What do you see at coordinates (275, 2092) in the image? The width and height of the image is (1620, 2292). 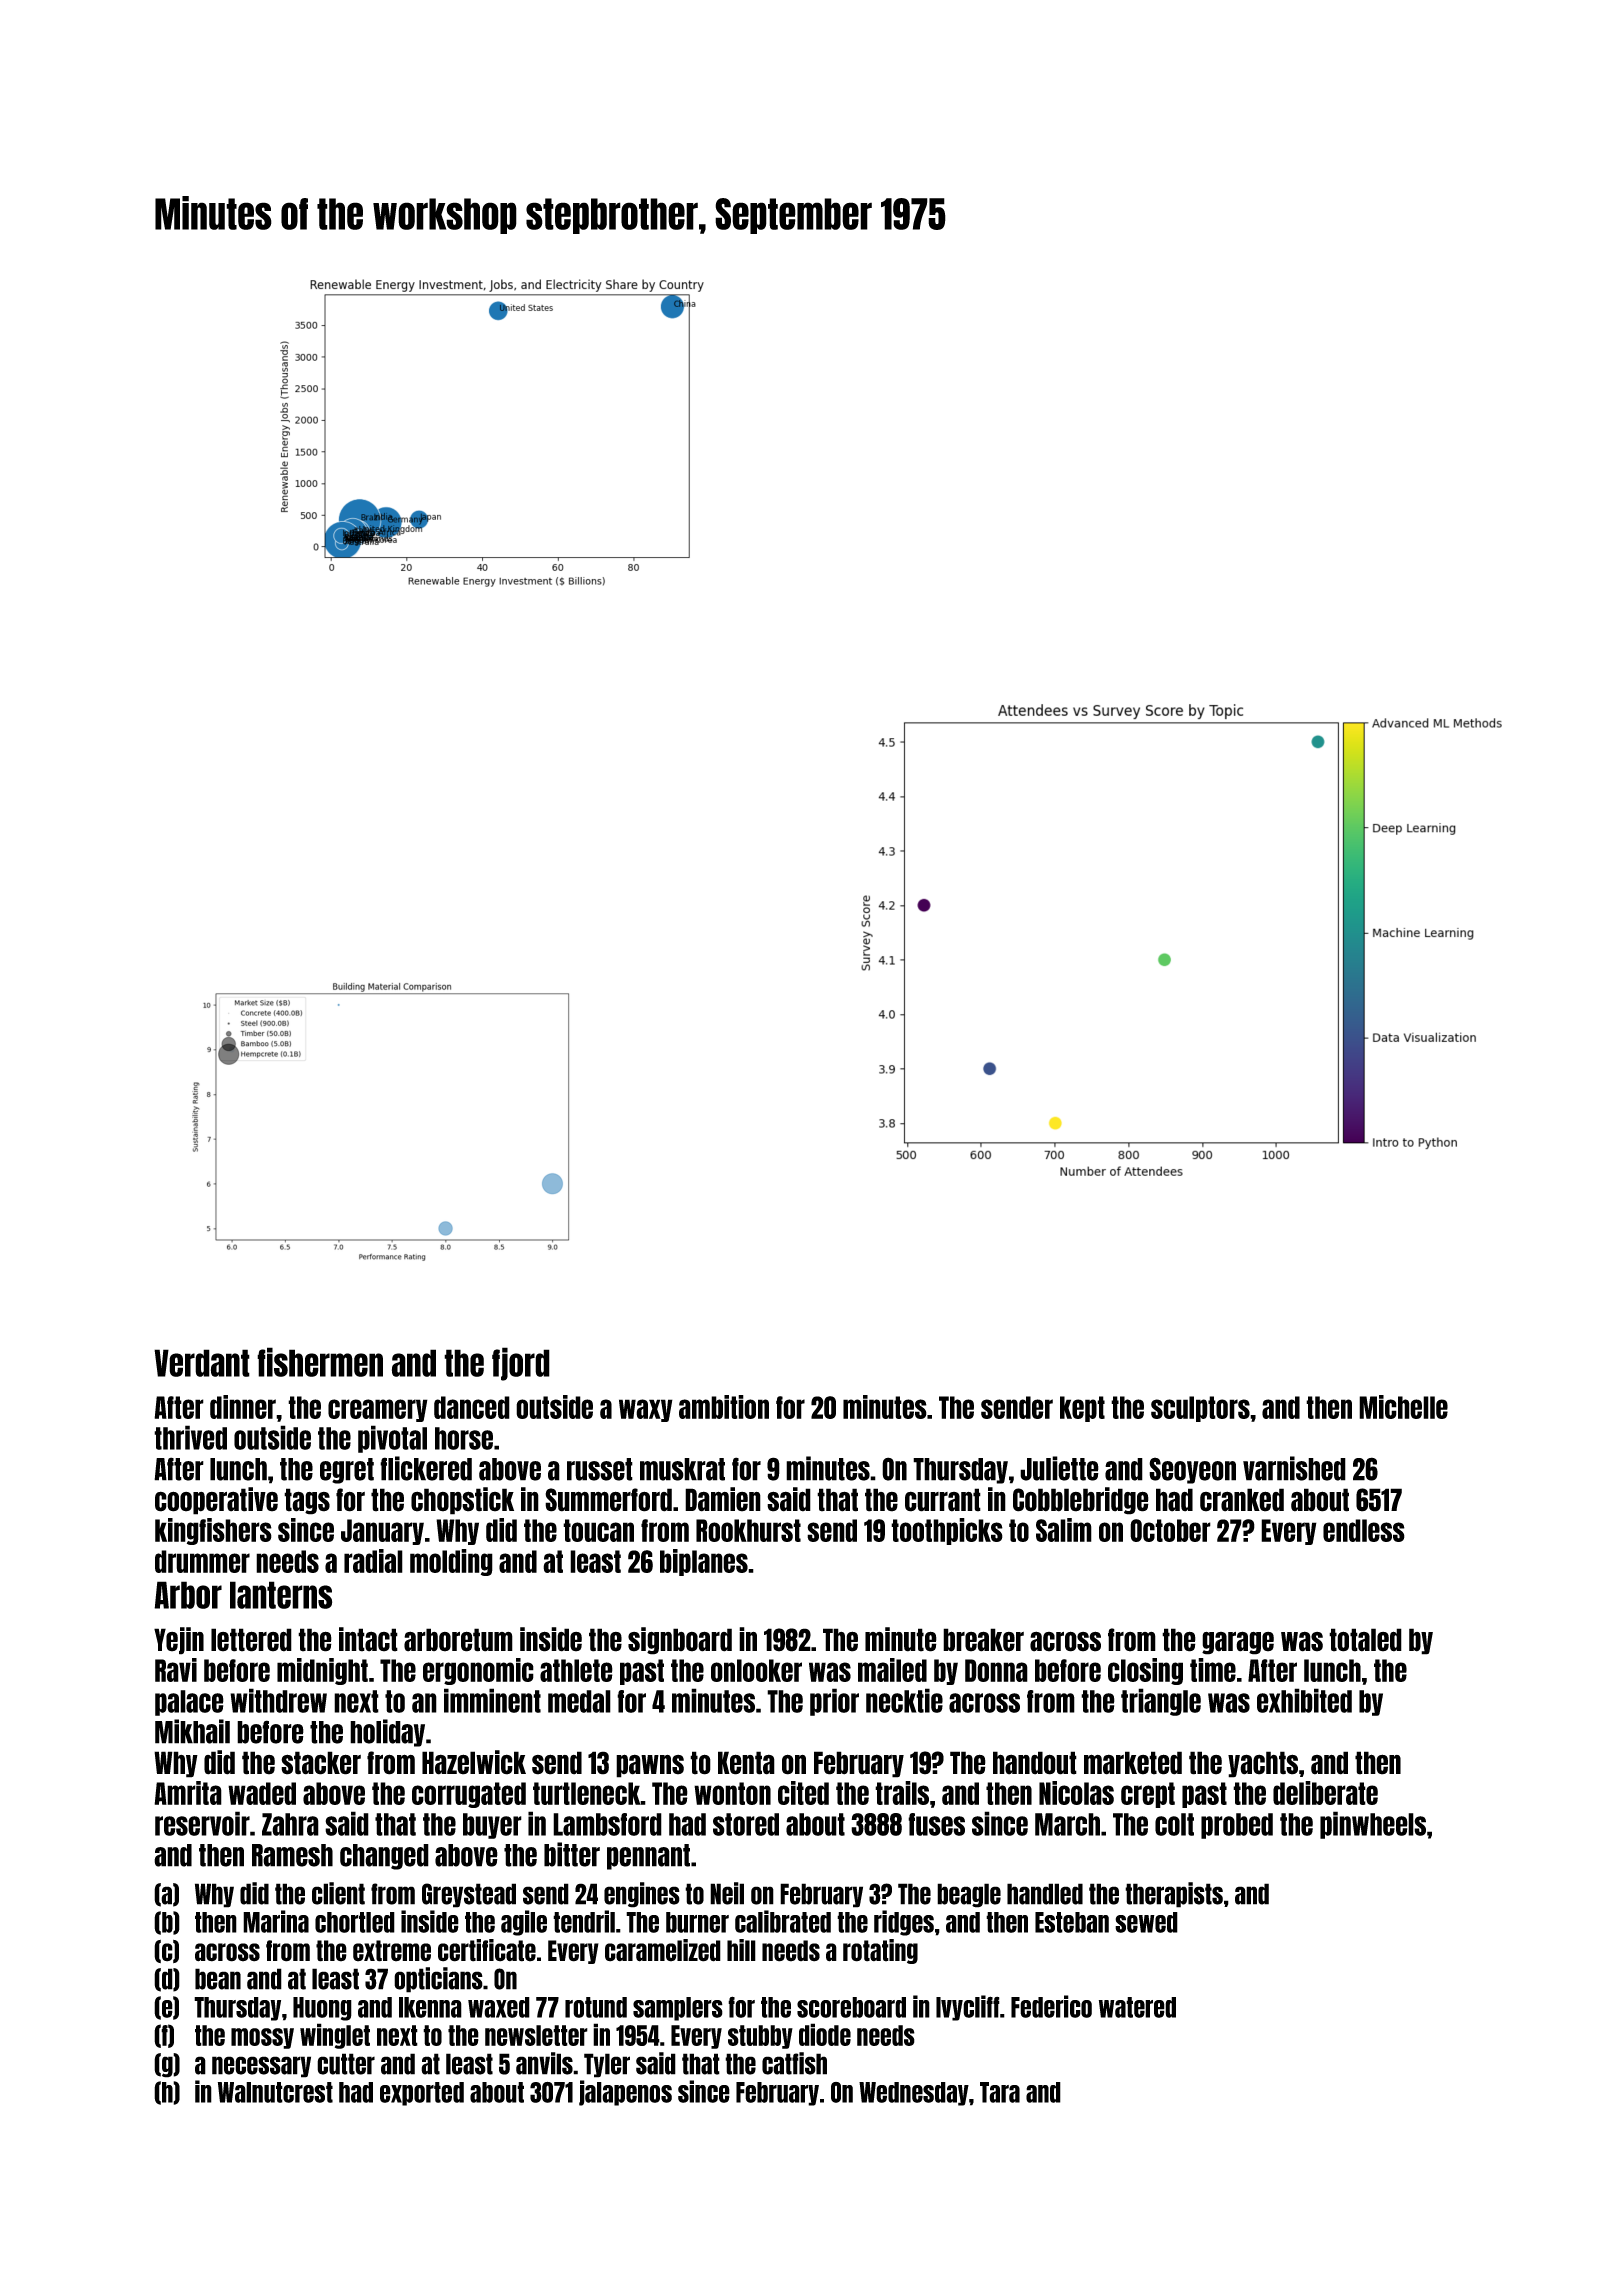 I see `Walnutcrest` at bounding box center [275, 2092].
